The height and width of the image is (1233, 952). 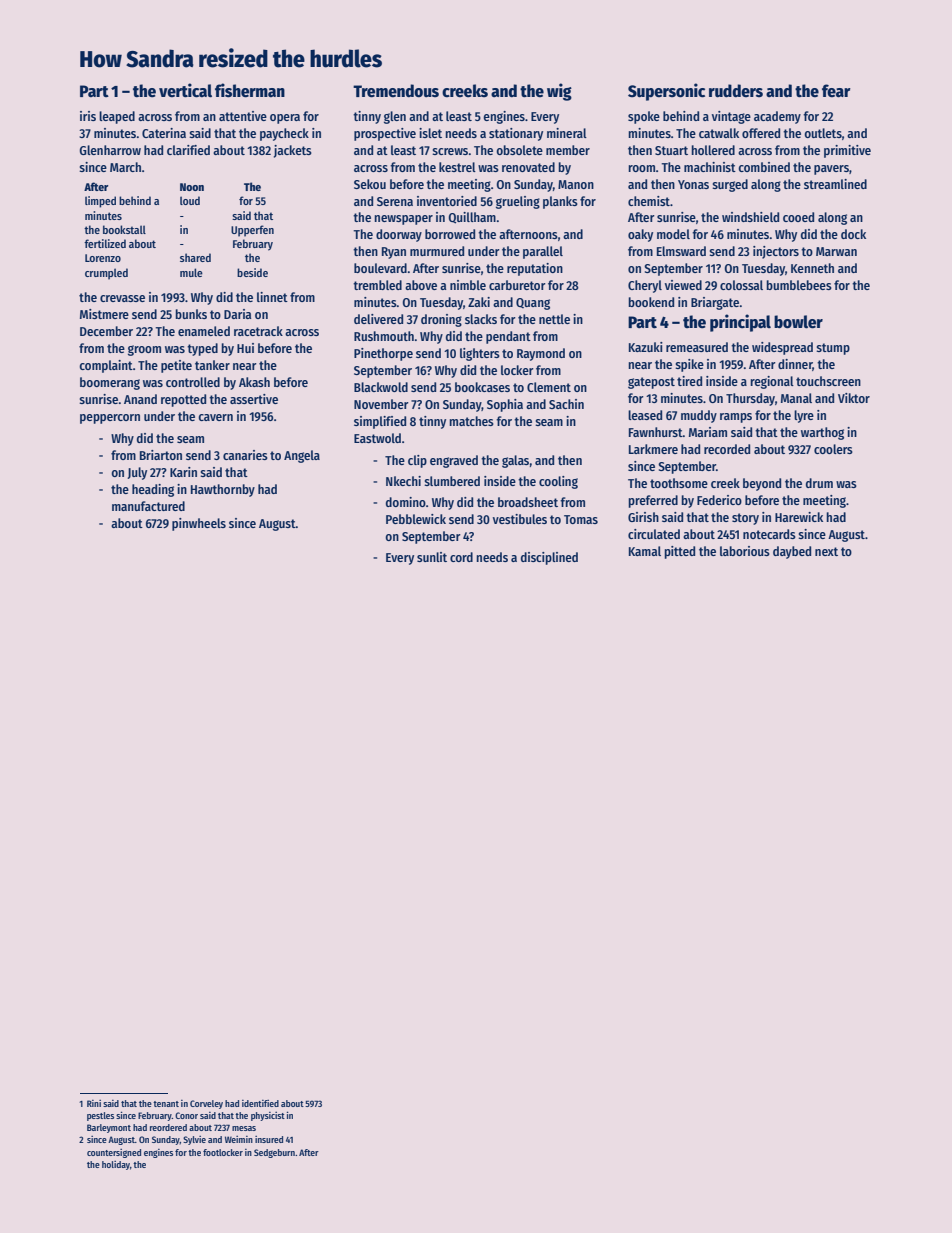 What do you see at coordinates (432, 557) in the image?
I see `sunlit` at bounding box center [432, 557].
